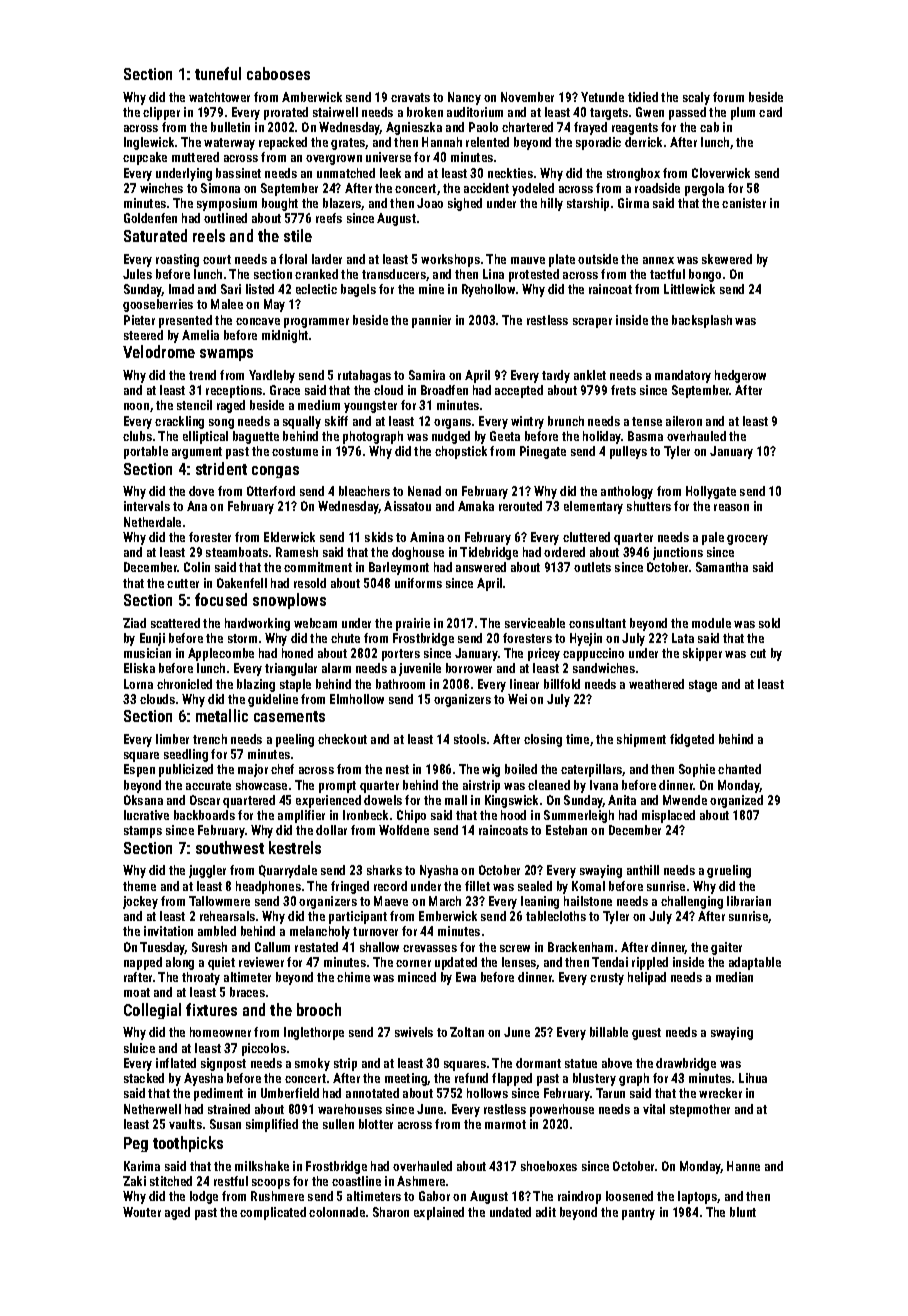 This document has height=1316, width=908. What do you see at coordinates (721, 173) in the document?
I see `Cloverwick` at bounding box center [721, 173].
